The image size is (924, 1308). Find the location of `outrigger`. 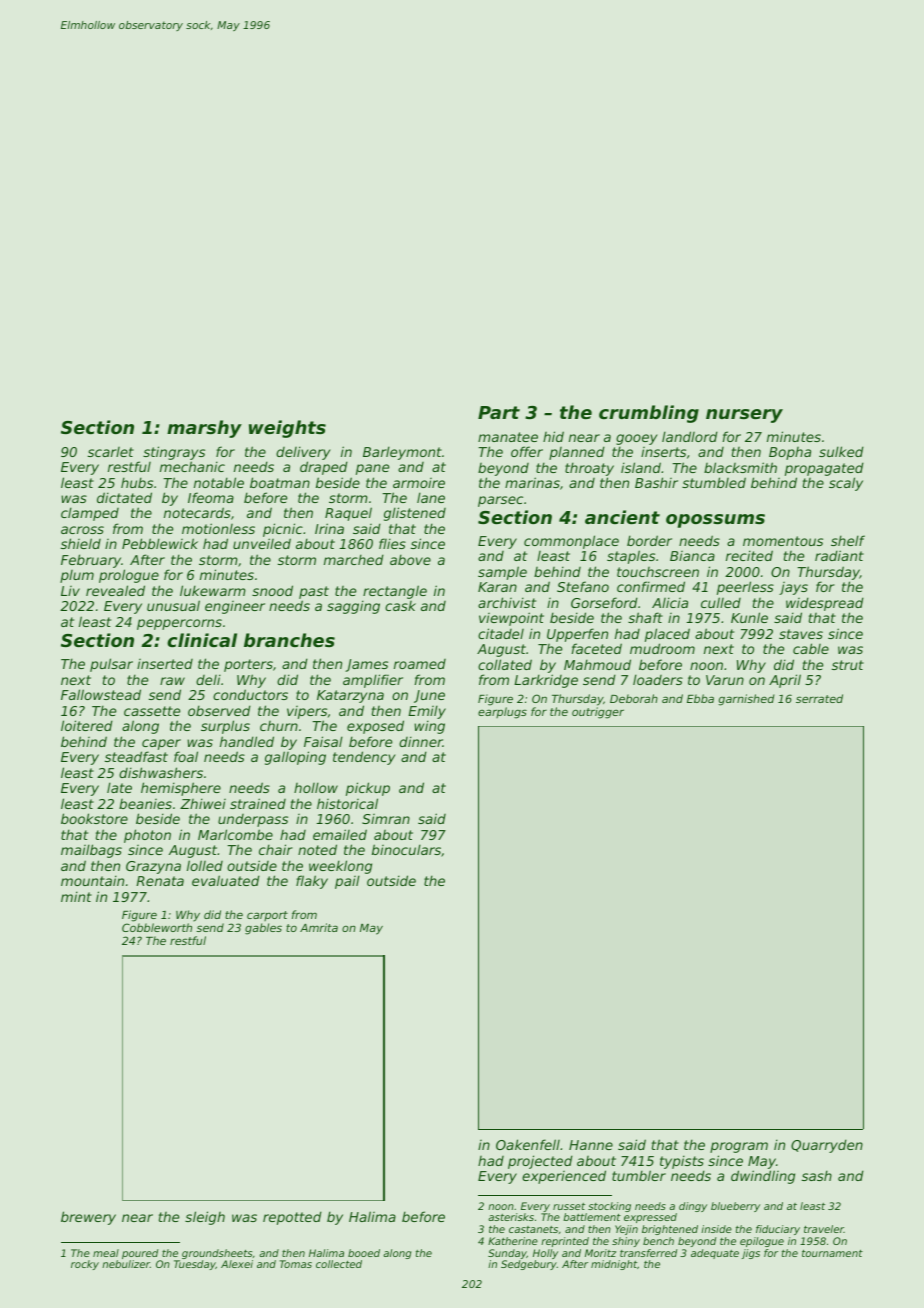

outrigger is located at coordinates (598, 713).
